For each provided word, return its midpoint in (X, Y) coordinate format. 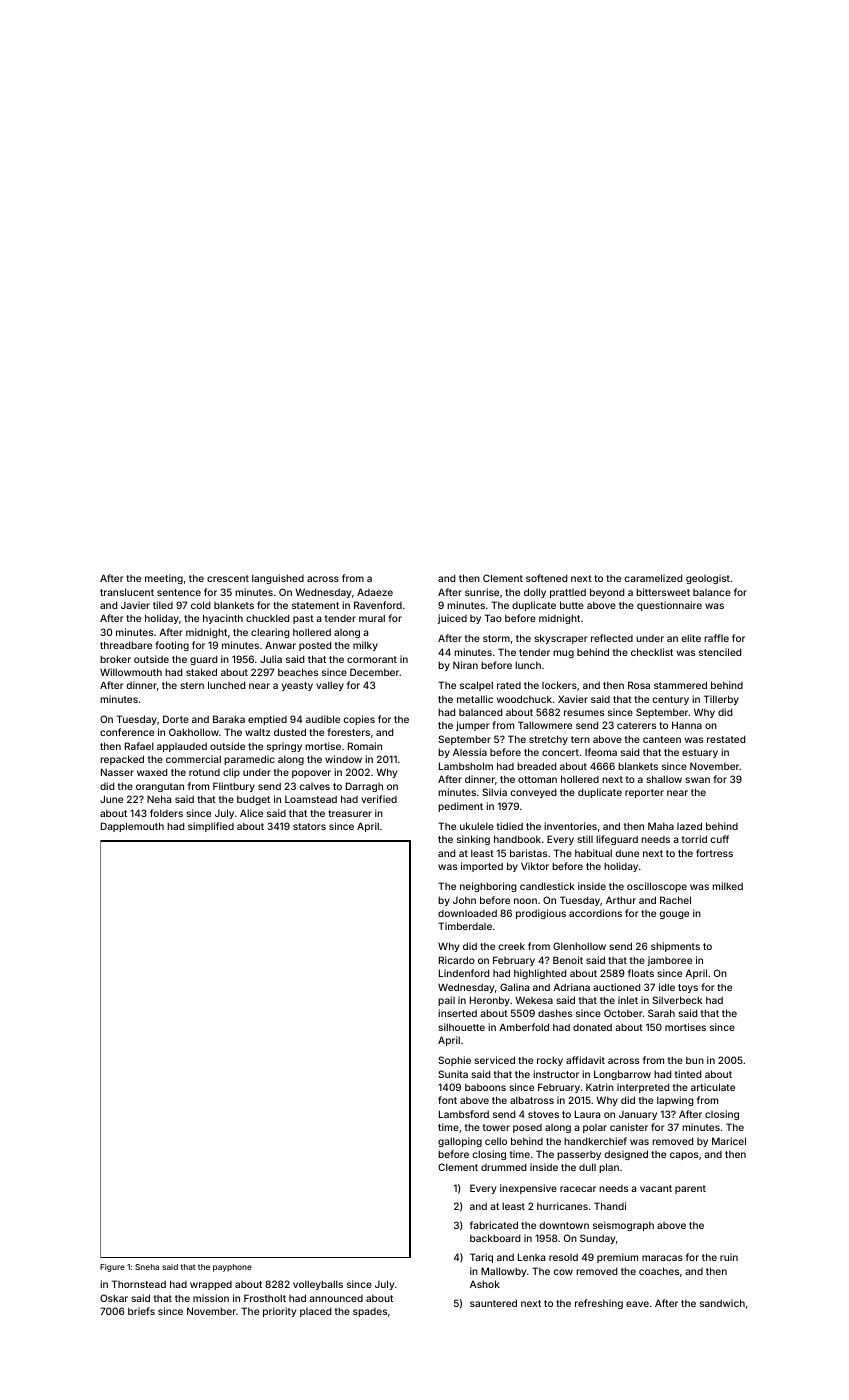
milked (727, 886)
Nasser (117, 772)
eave (637, 1304)
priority (279, 1312)
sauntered (493, 1303)
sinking (473, 840)
